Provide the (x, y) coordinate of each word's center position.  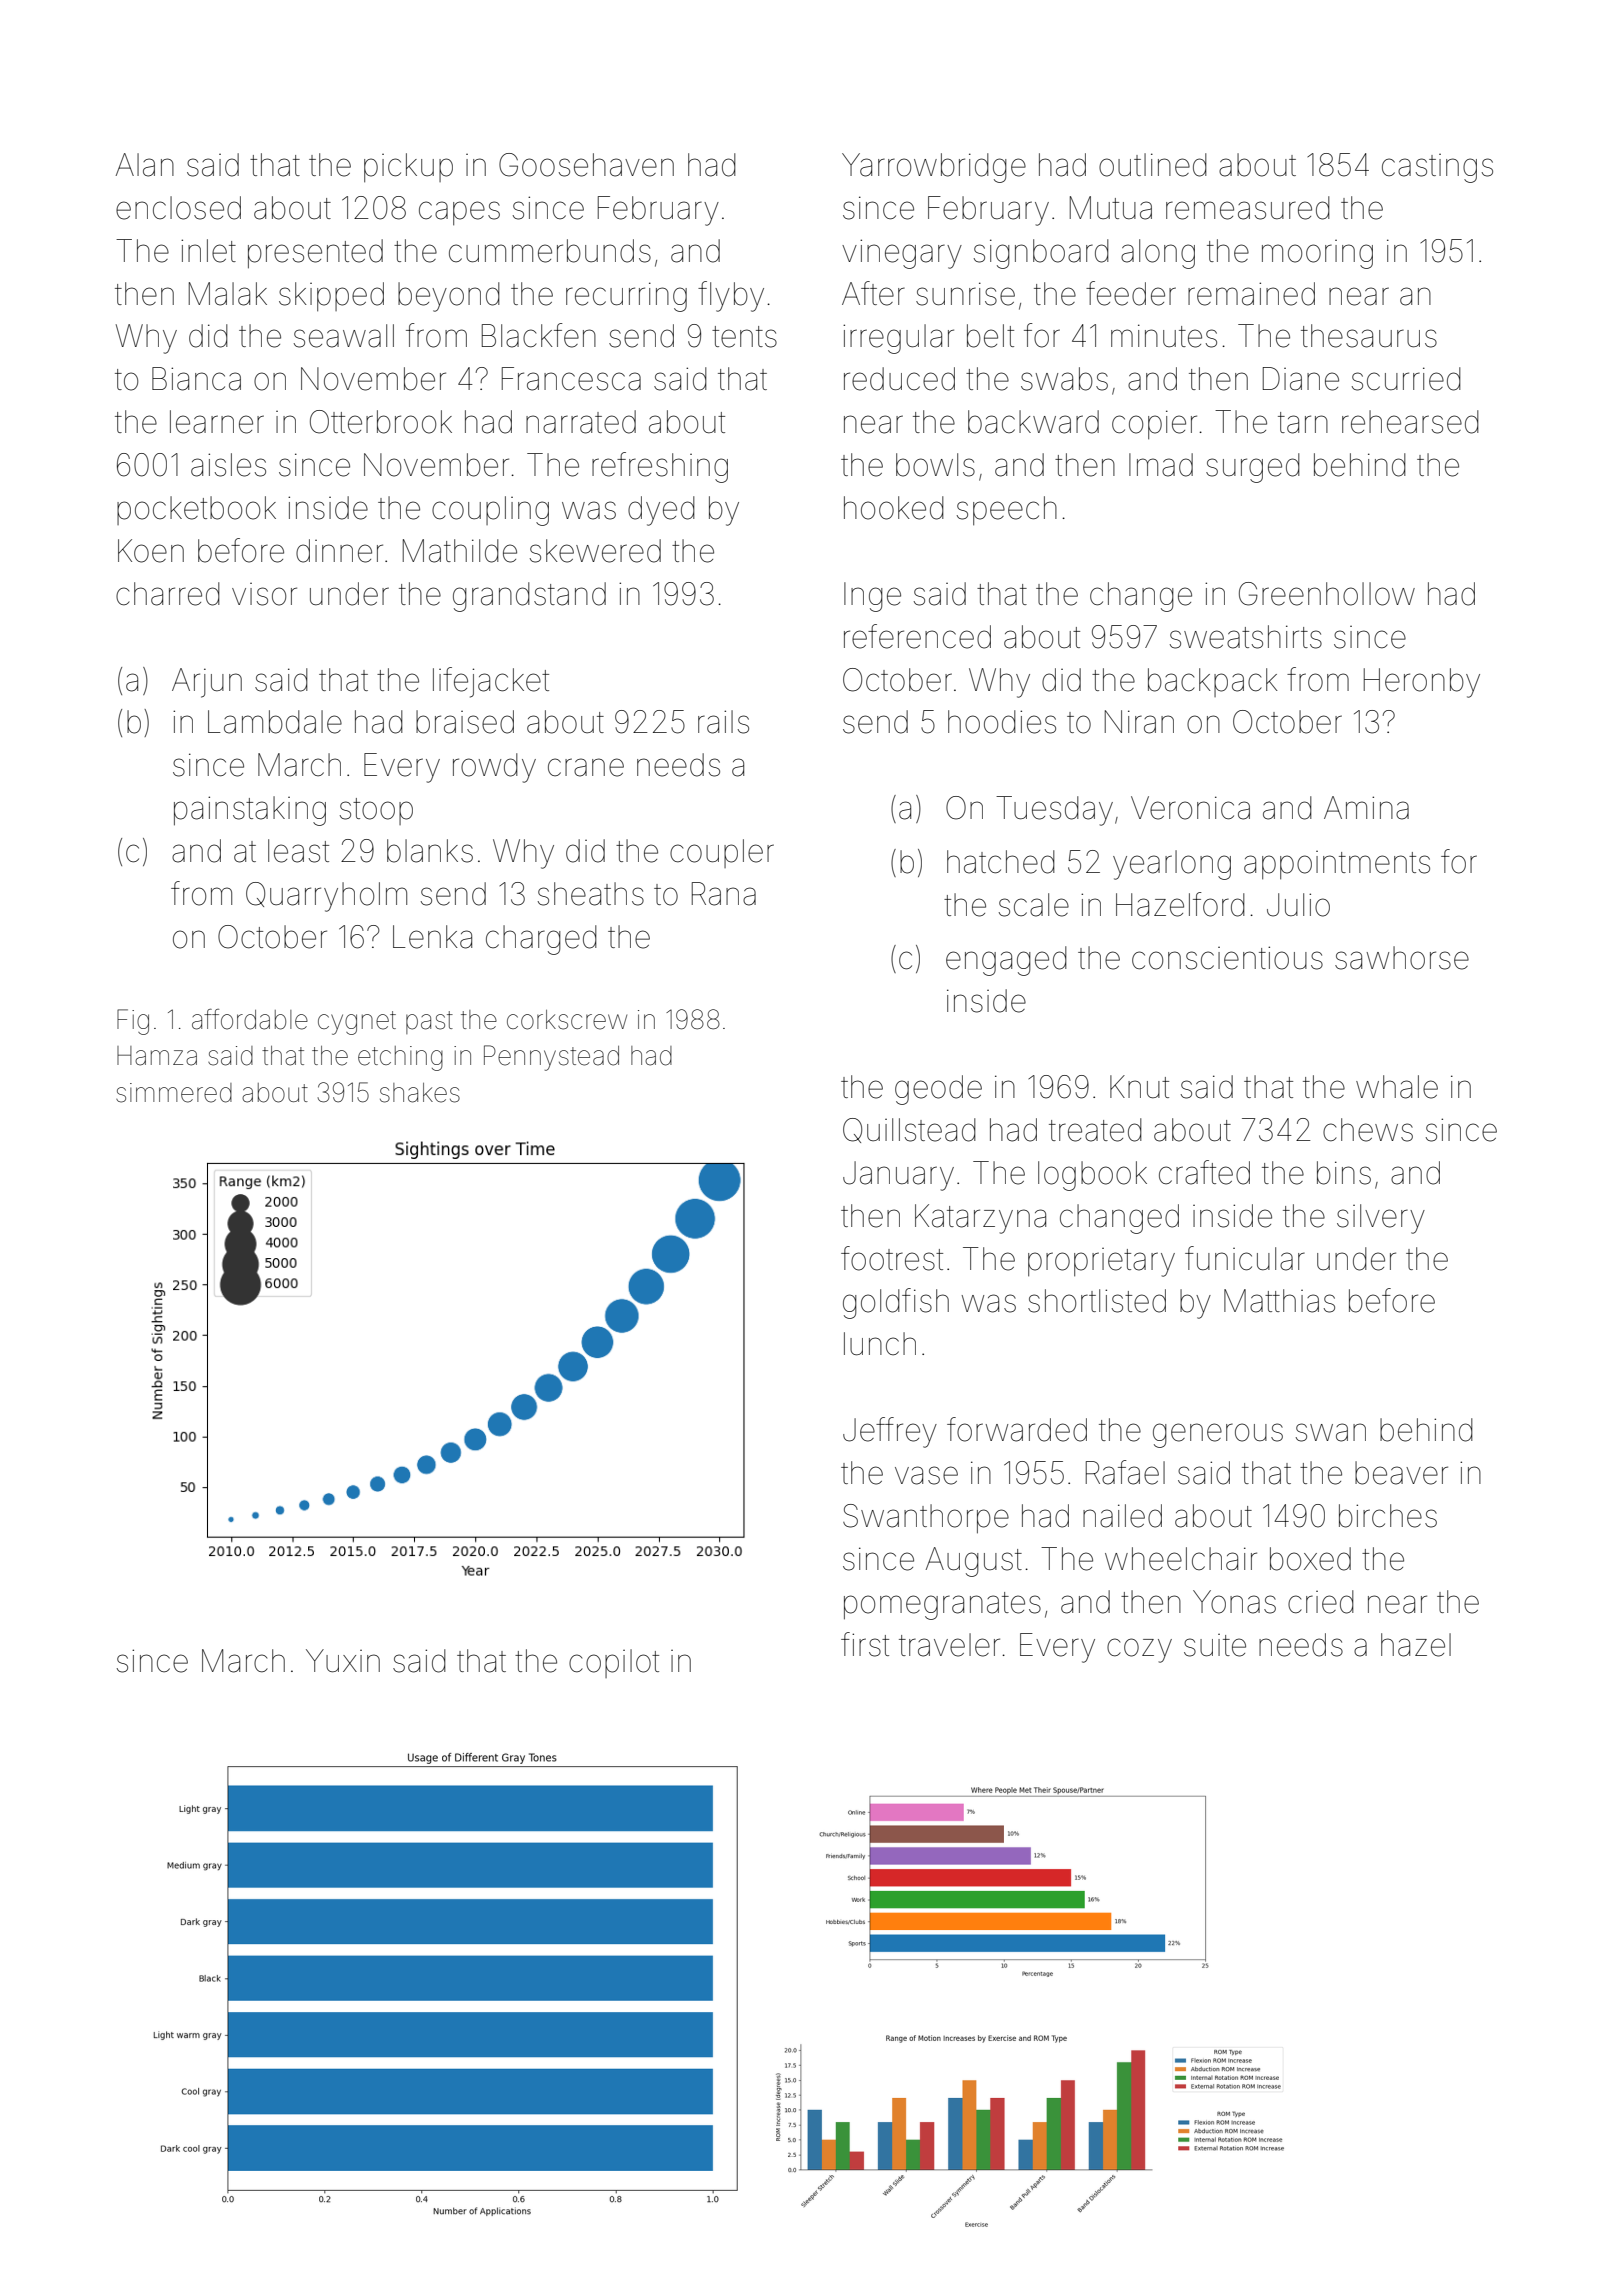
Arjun (207, 683)
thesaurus (1369, 336)
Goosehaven (586, 165)
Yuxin (343, 1661)
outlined (1153, 165)
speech (1007, 510)
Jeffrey (890, 1432)
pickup (408, 167)
